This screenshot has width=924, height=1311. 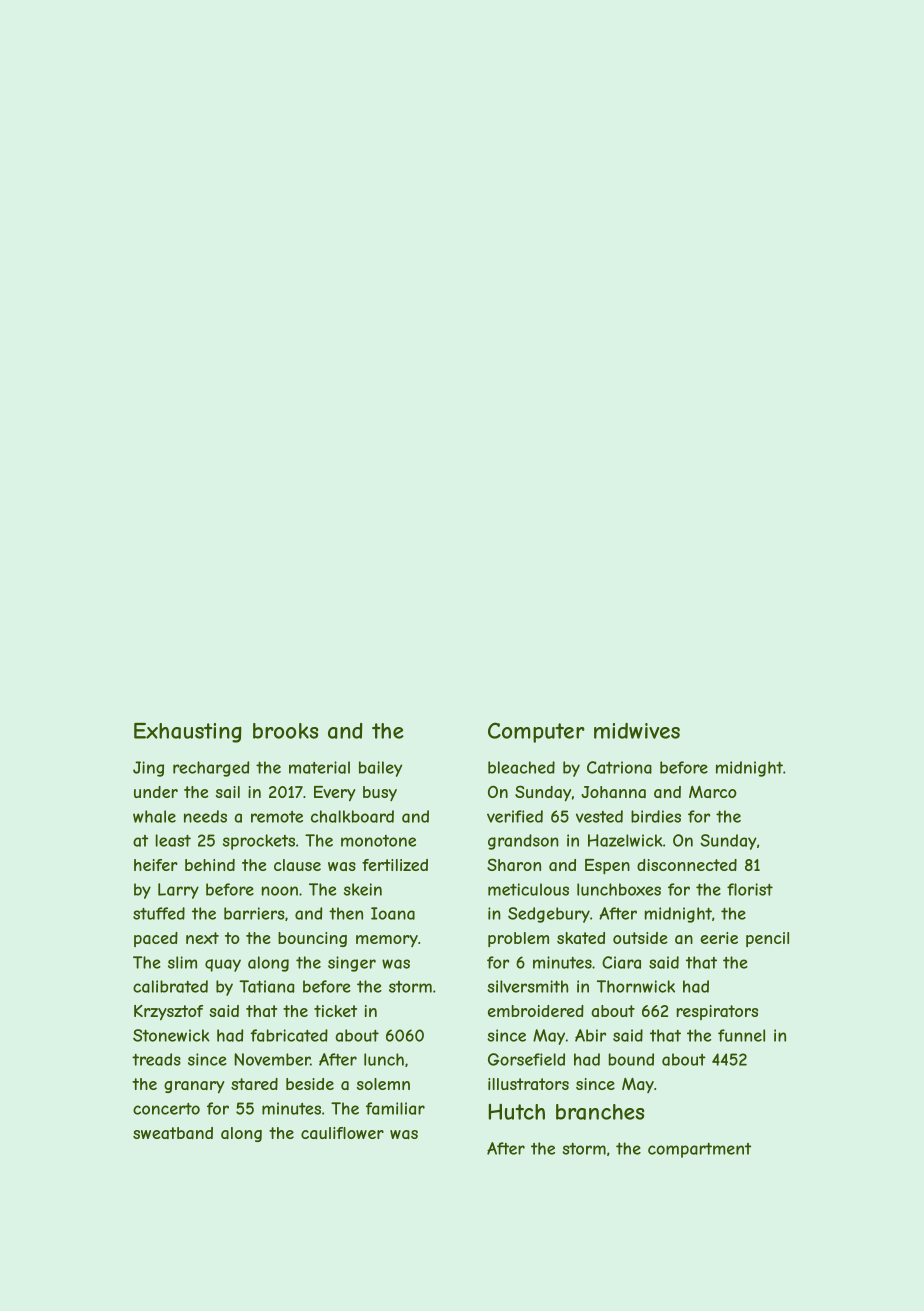 What do you see at coordinates (335, 1011) in the screenshot?
I see `ticket` at bounding box center [335, 1011].
